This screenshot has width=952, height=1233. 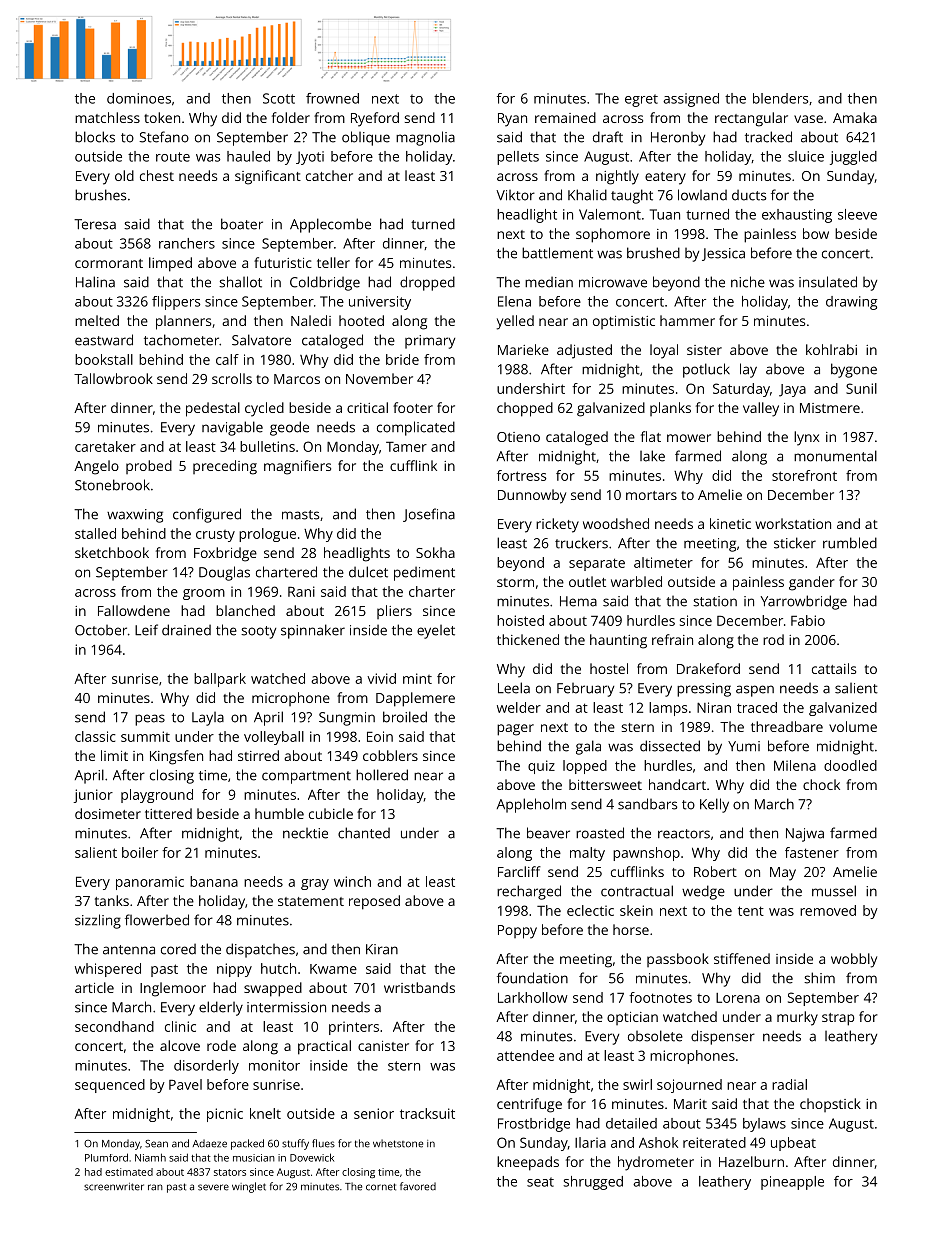 I want to click on storefront, so click(x=804, y=475).
